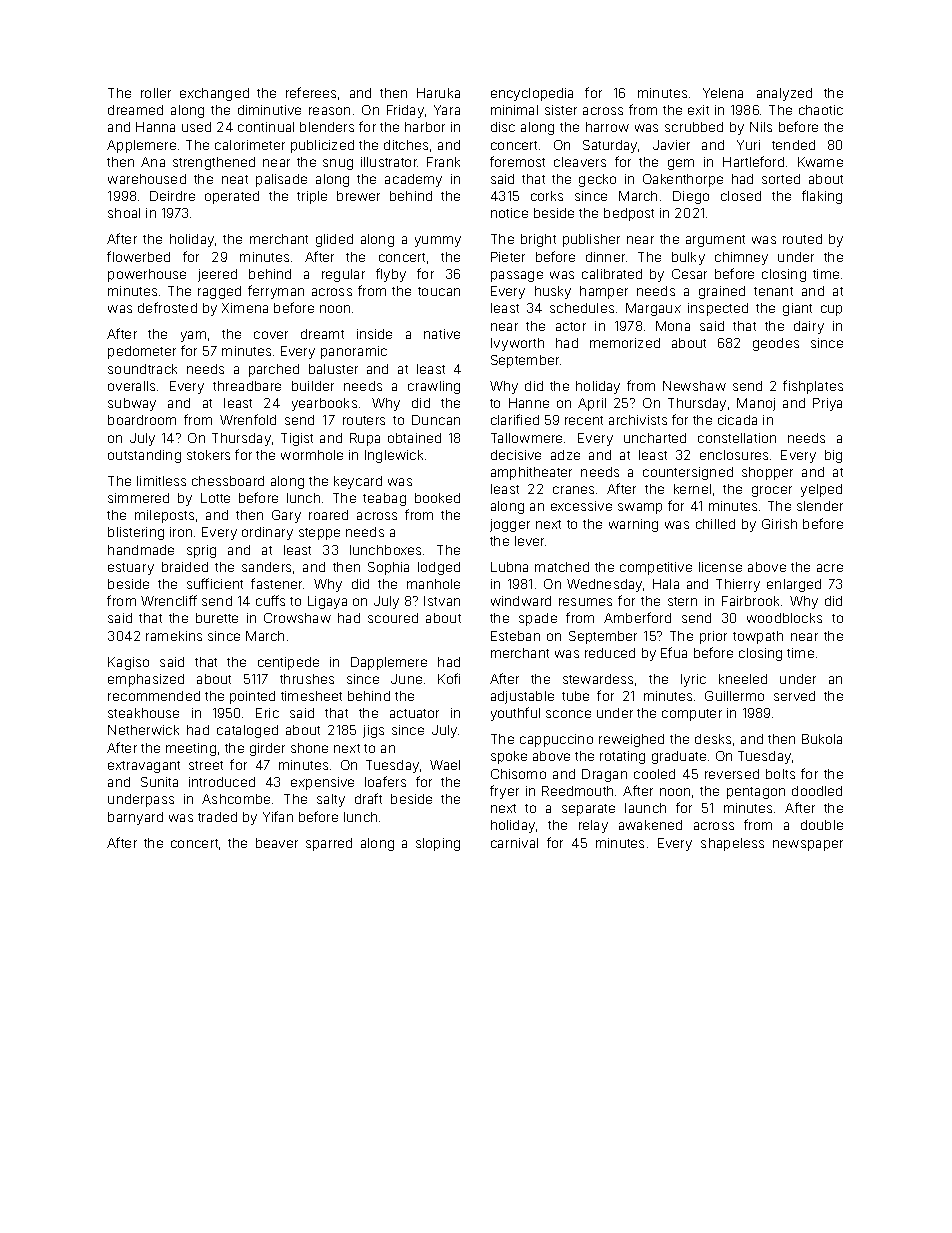 The image size is (952, 1233). Describe the element at coordinates (138, 498) in the screenshot. I see `simmered` at that location.
